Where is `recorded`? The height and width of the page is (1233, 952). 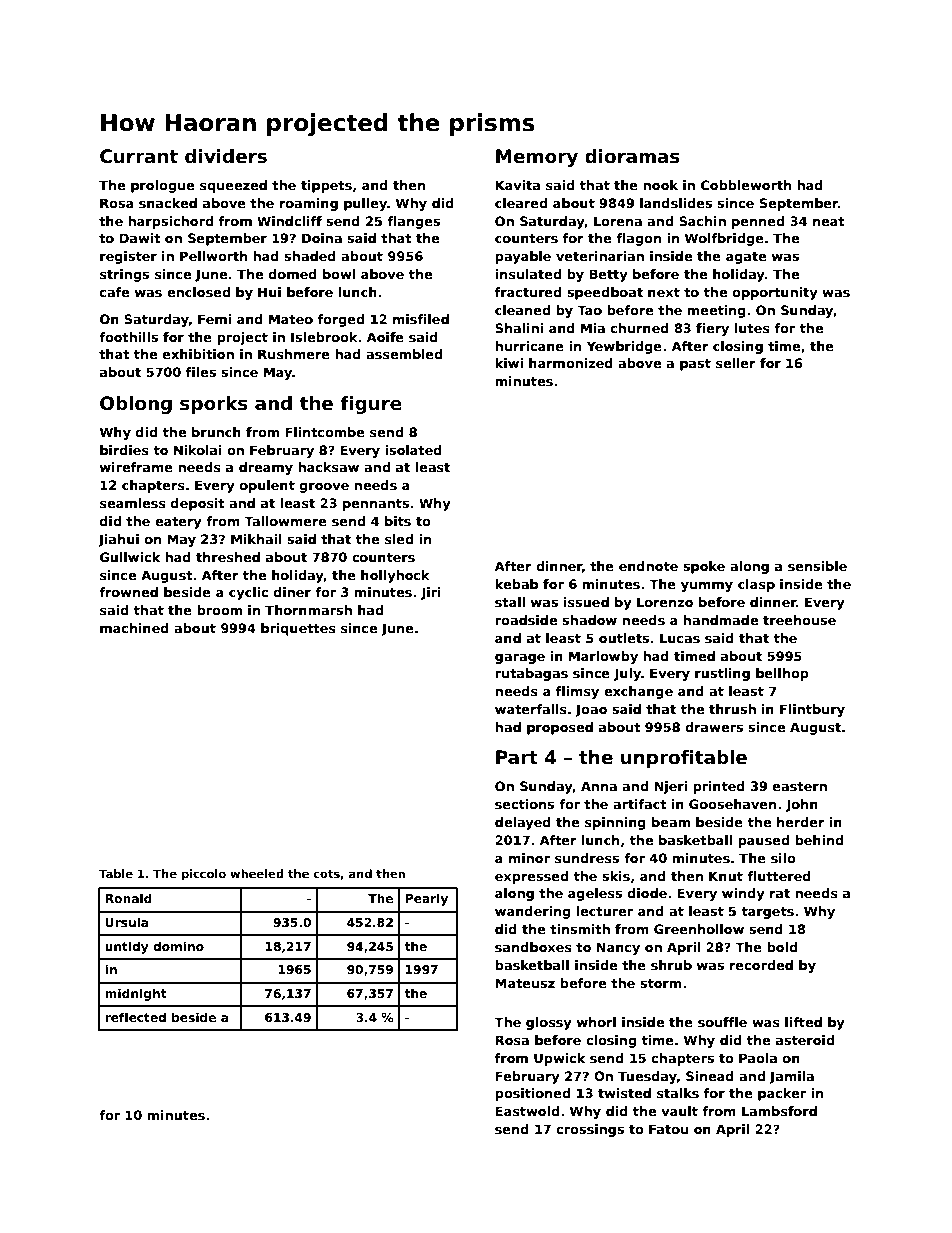
recorded is located at coordinates (761, 965).
